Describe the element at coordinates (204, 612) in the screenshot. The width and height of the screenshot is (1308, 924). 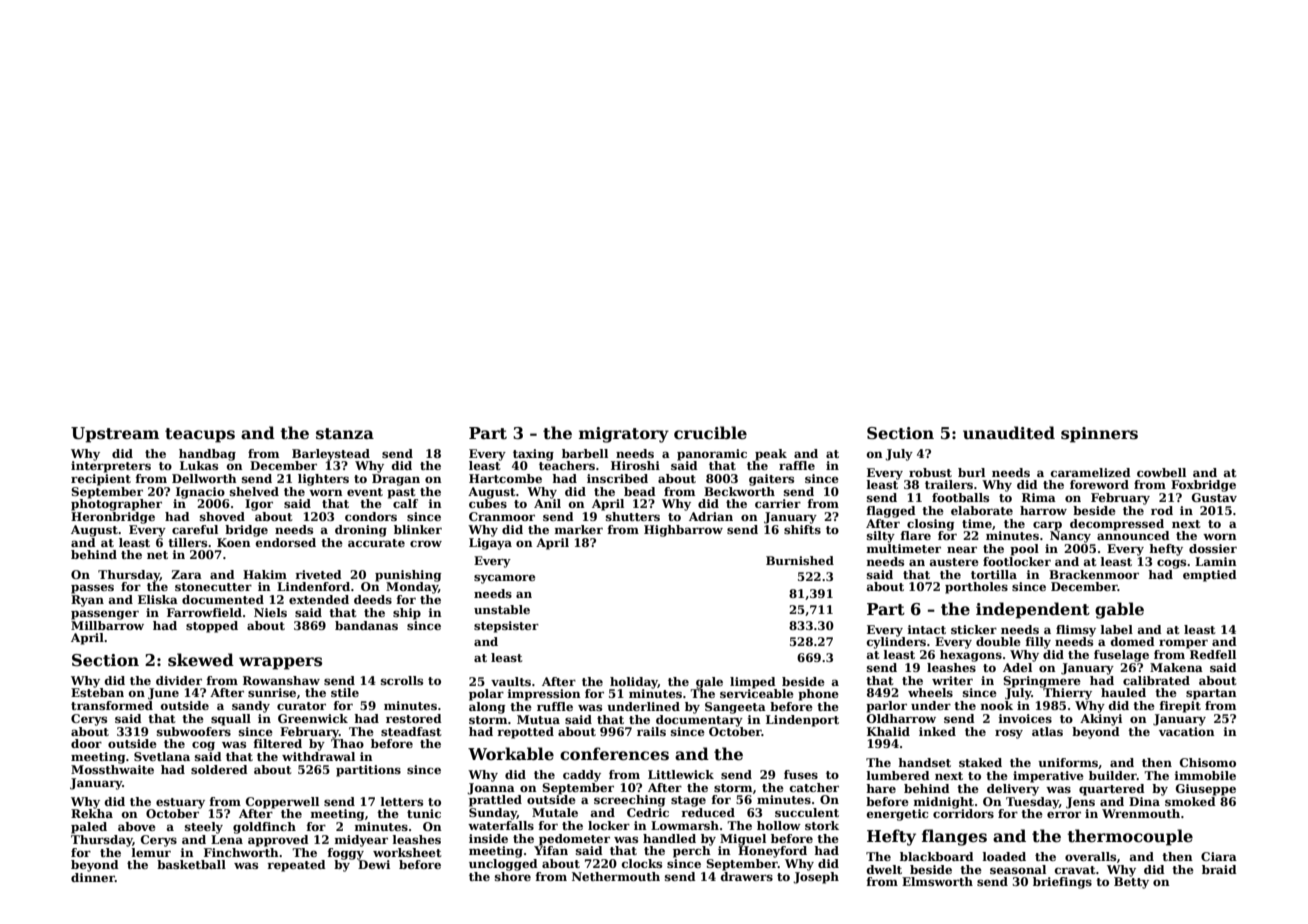
I see `Farrowfield` at that location.
